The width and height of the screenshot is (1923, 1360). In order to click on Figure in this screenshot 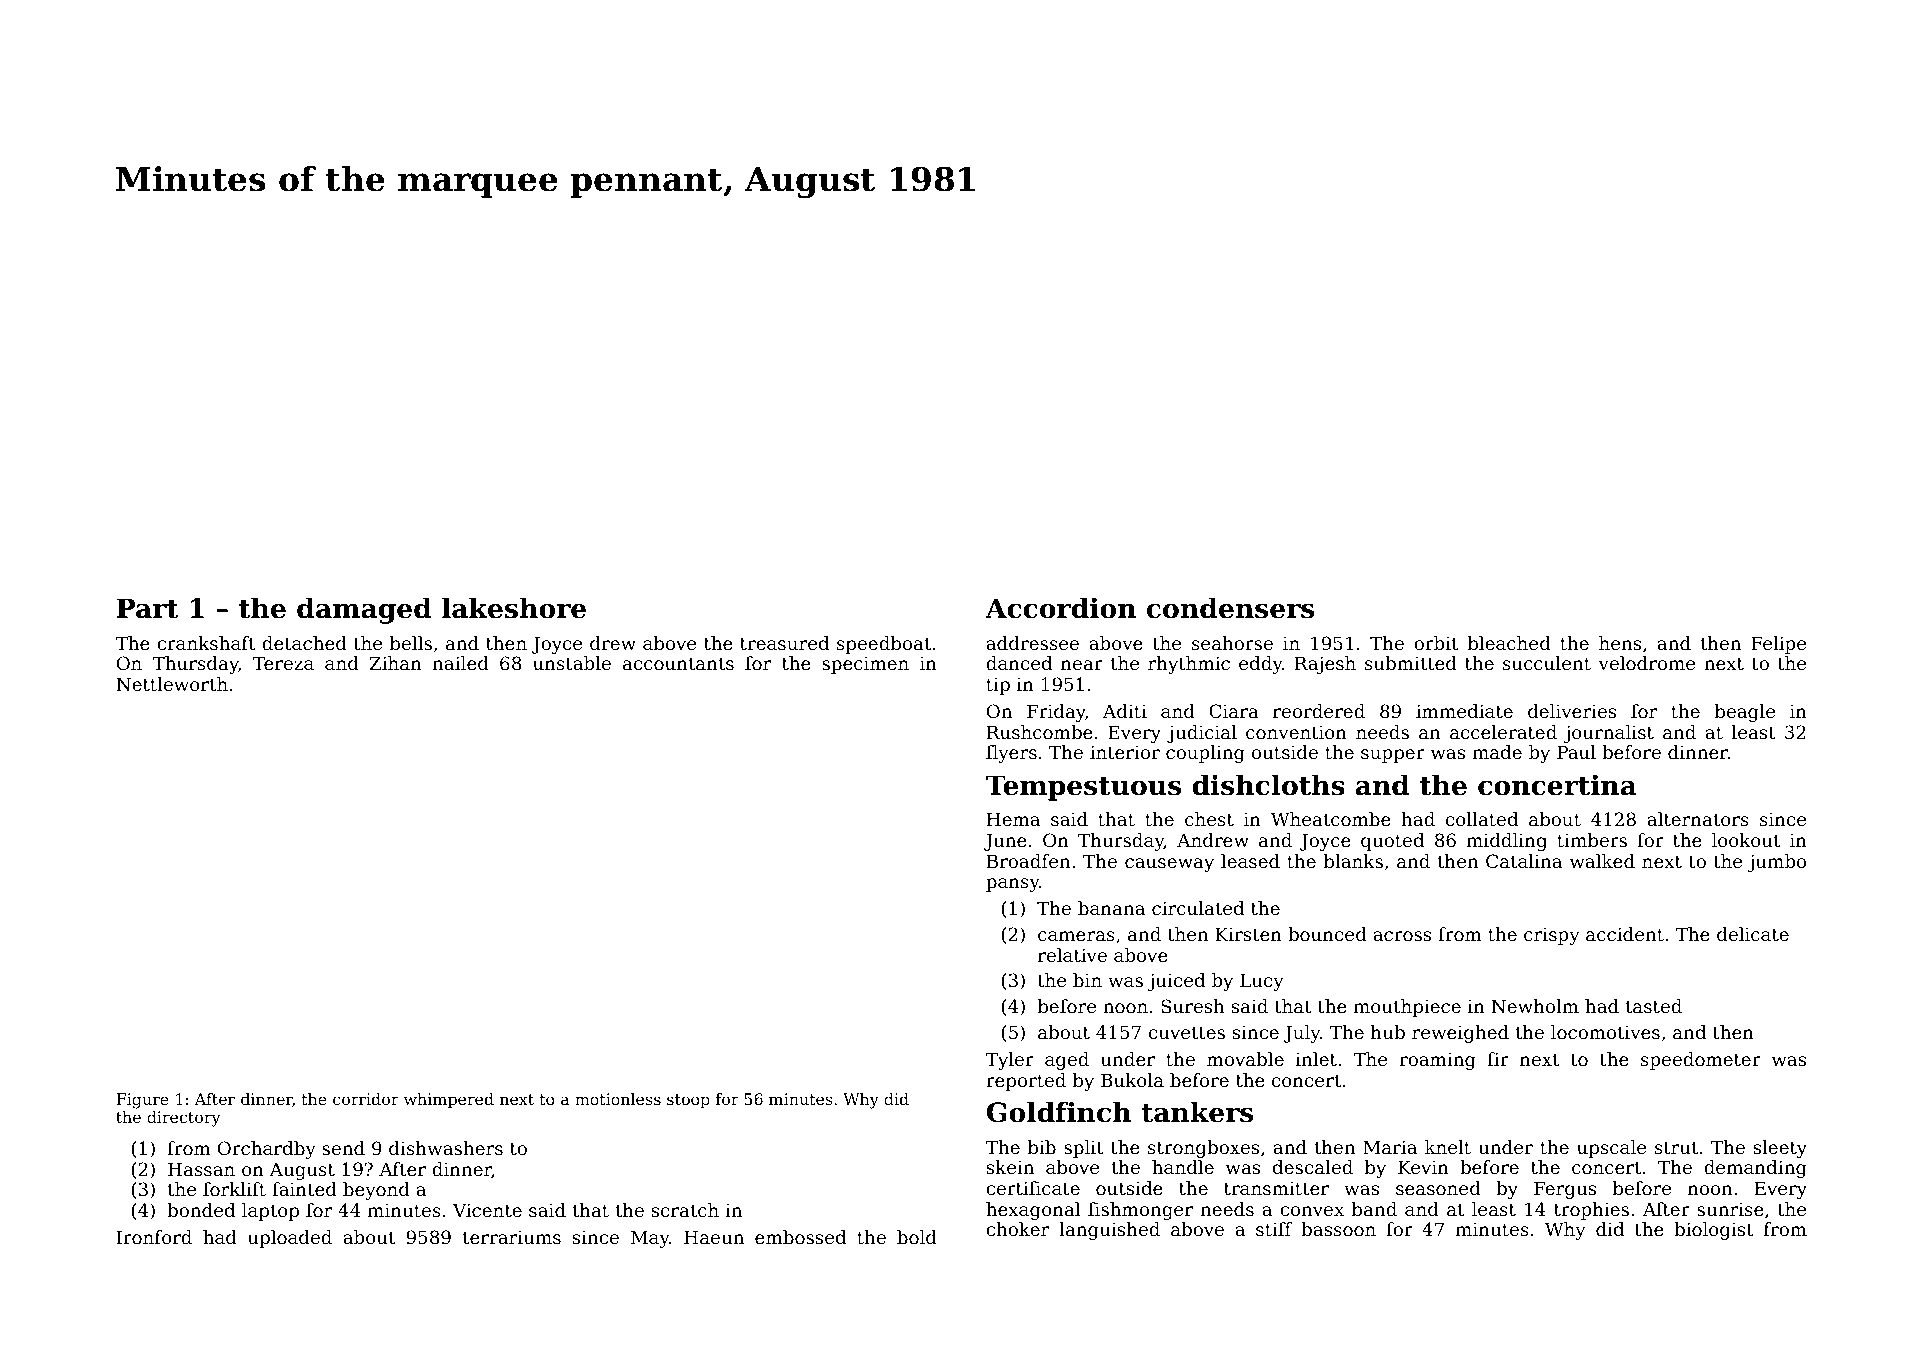, I will do `click(142, 1101)`.
